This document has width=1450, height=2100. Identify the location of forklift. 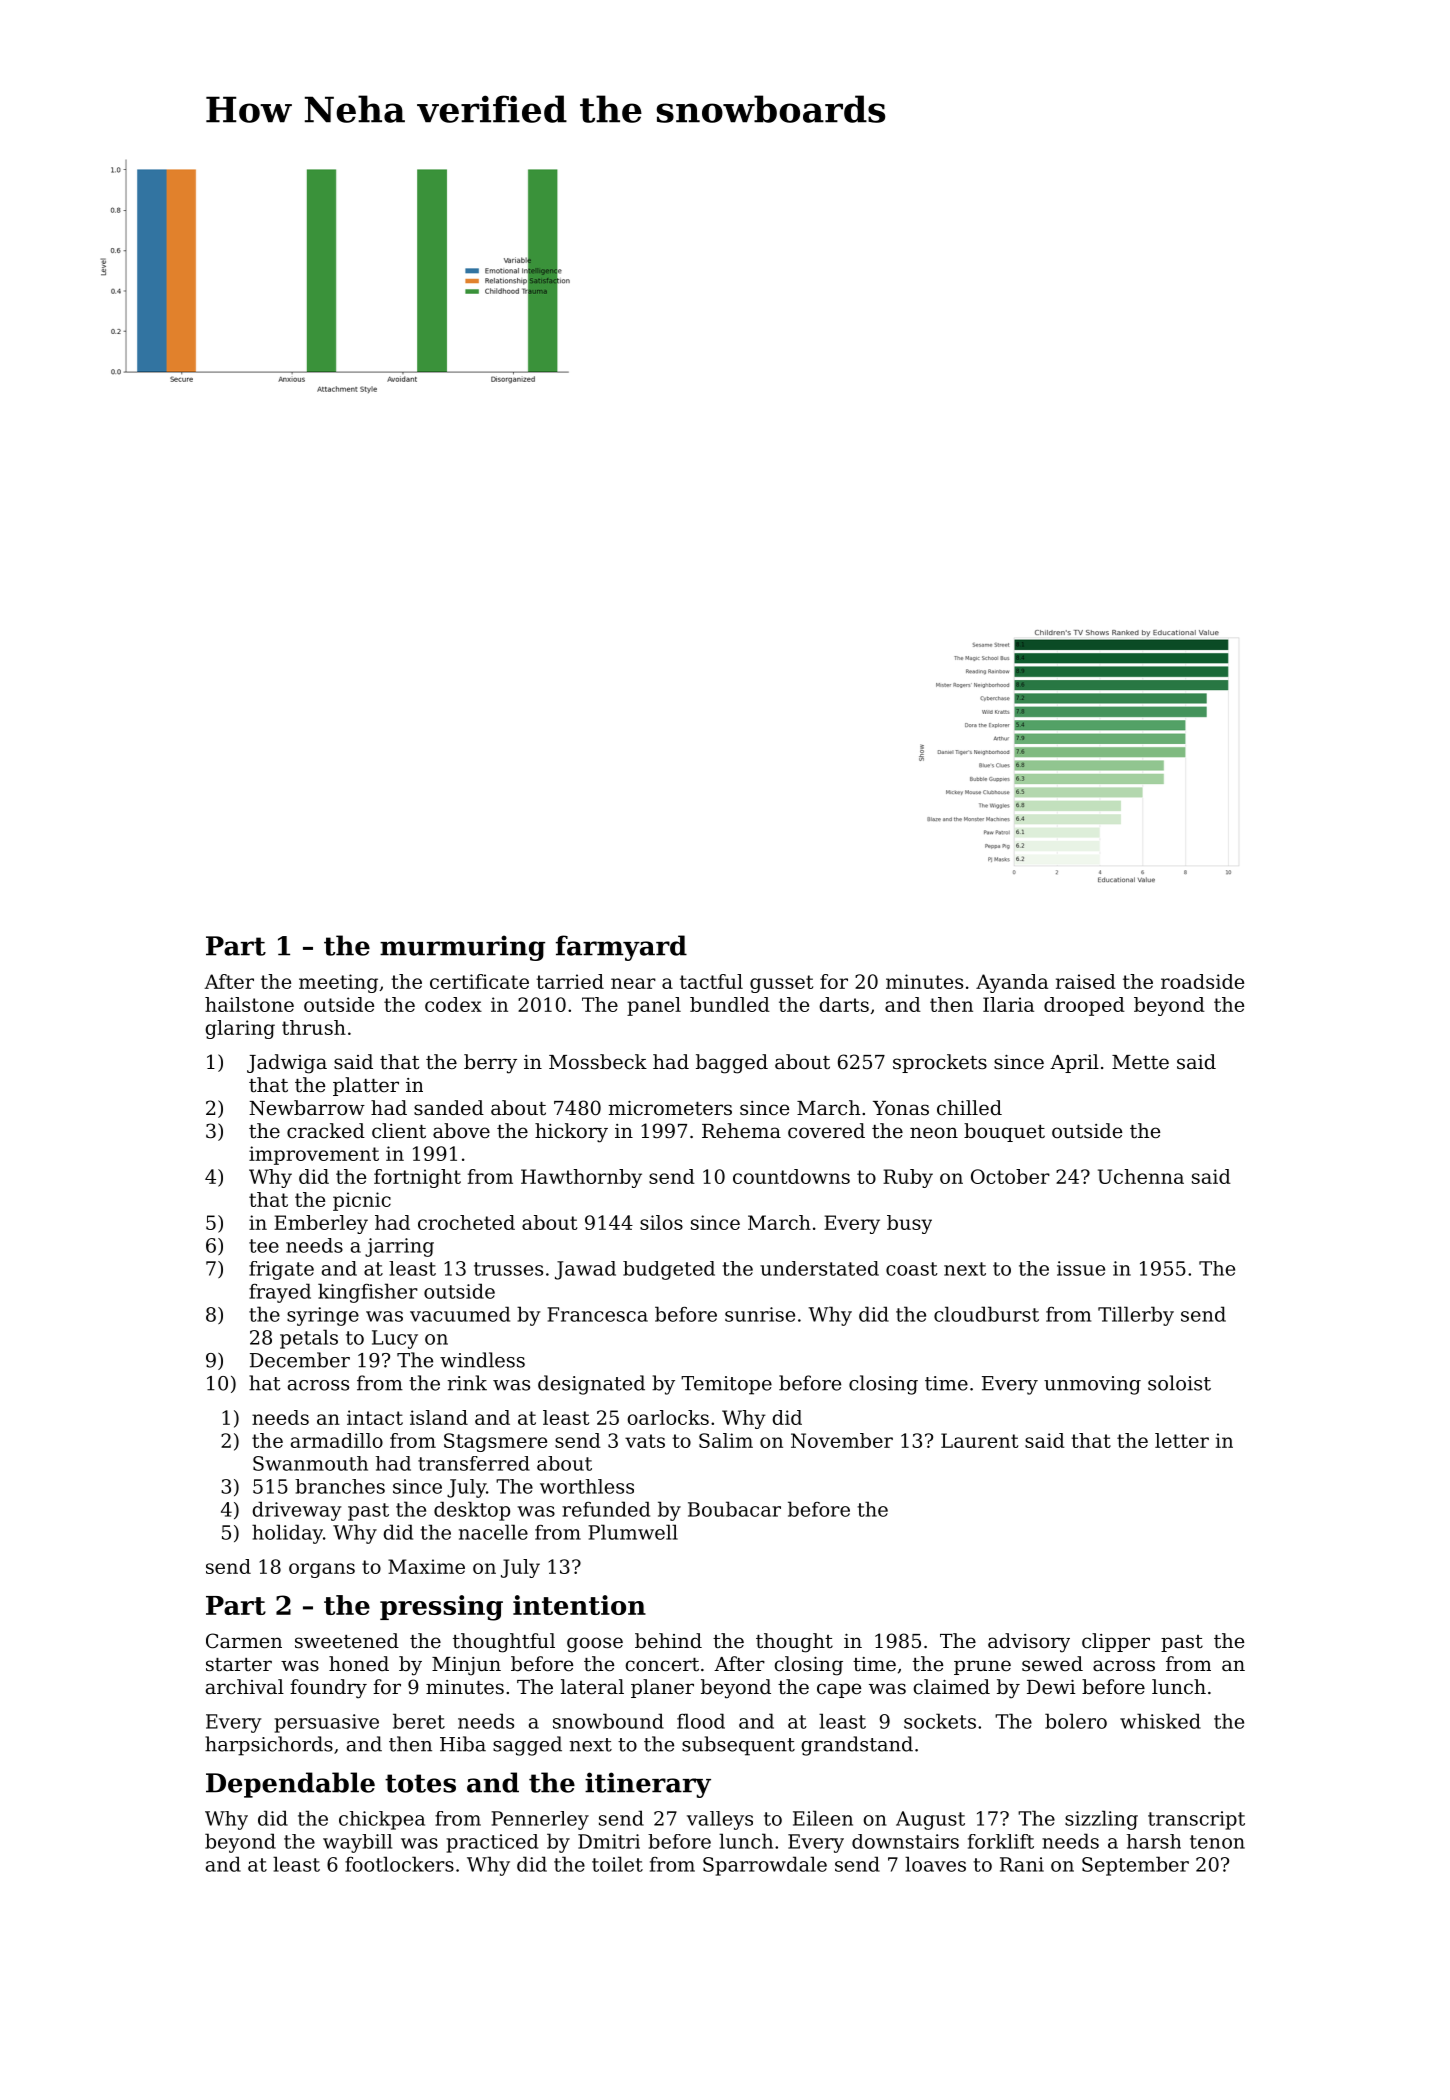
(1001, 1841).
